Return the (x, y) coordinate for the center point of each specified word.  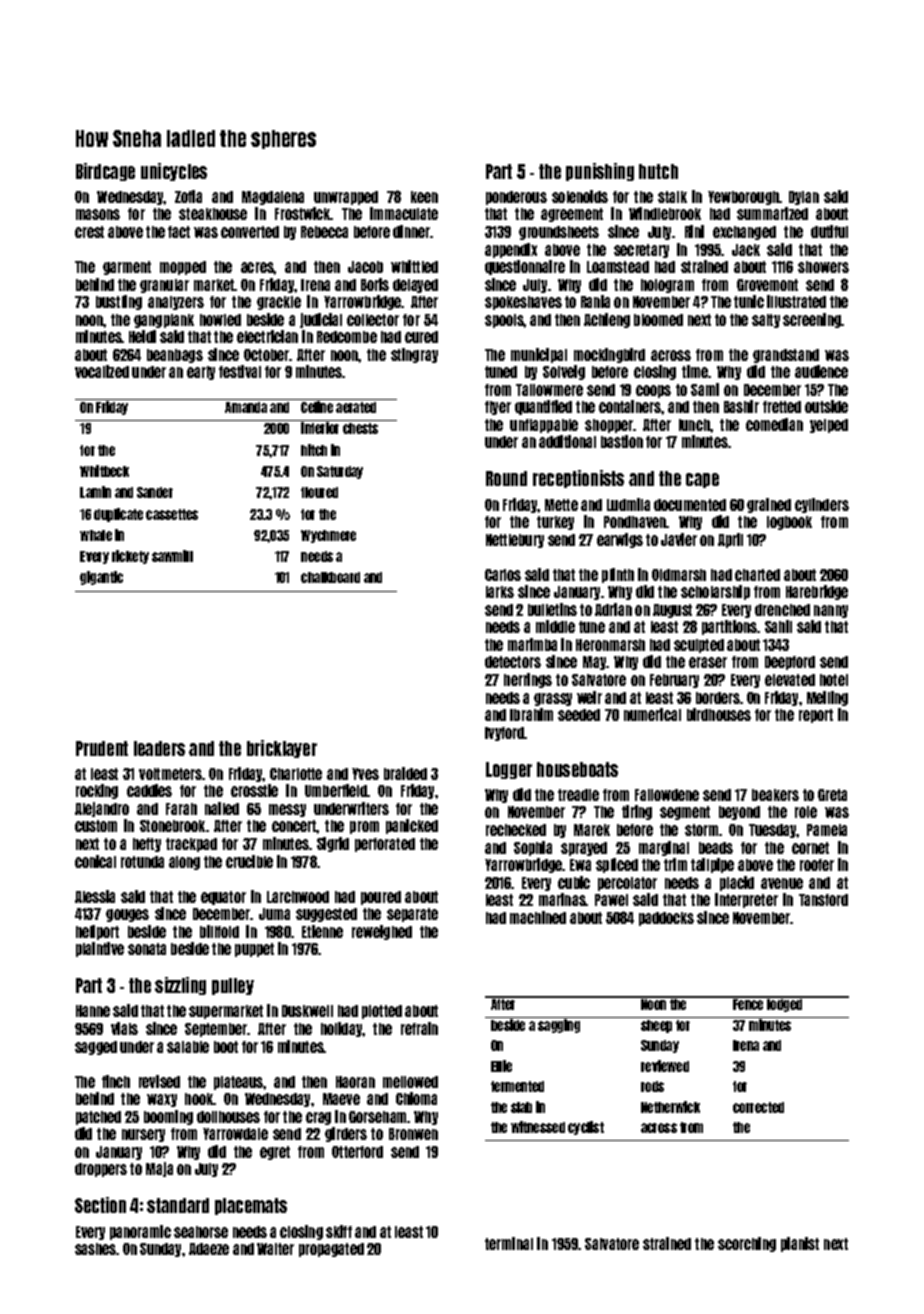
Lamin (95, 492)
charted (757, 575)
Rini (694, 231)
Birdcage (105, 172)
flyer (498, 408)
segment (685, 813)
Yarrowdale (235, 1134)
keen (424, 197)
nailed (222, 808)
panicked (412, 826)
